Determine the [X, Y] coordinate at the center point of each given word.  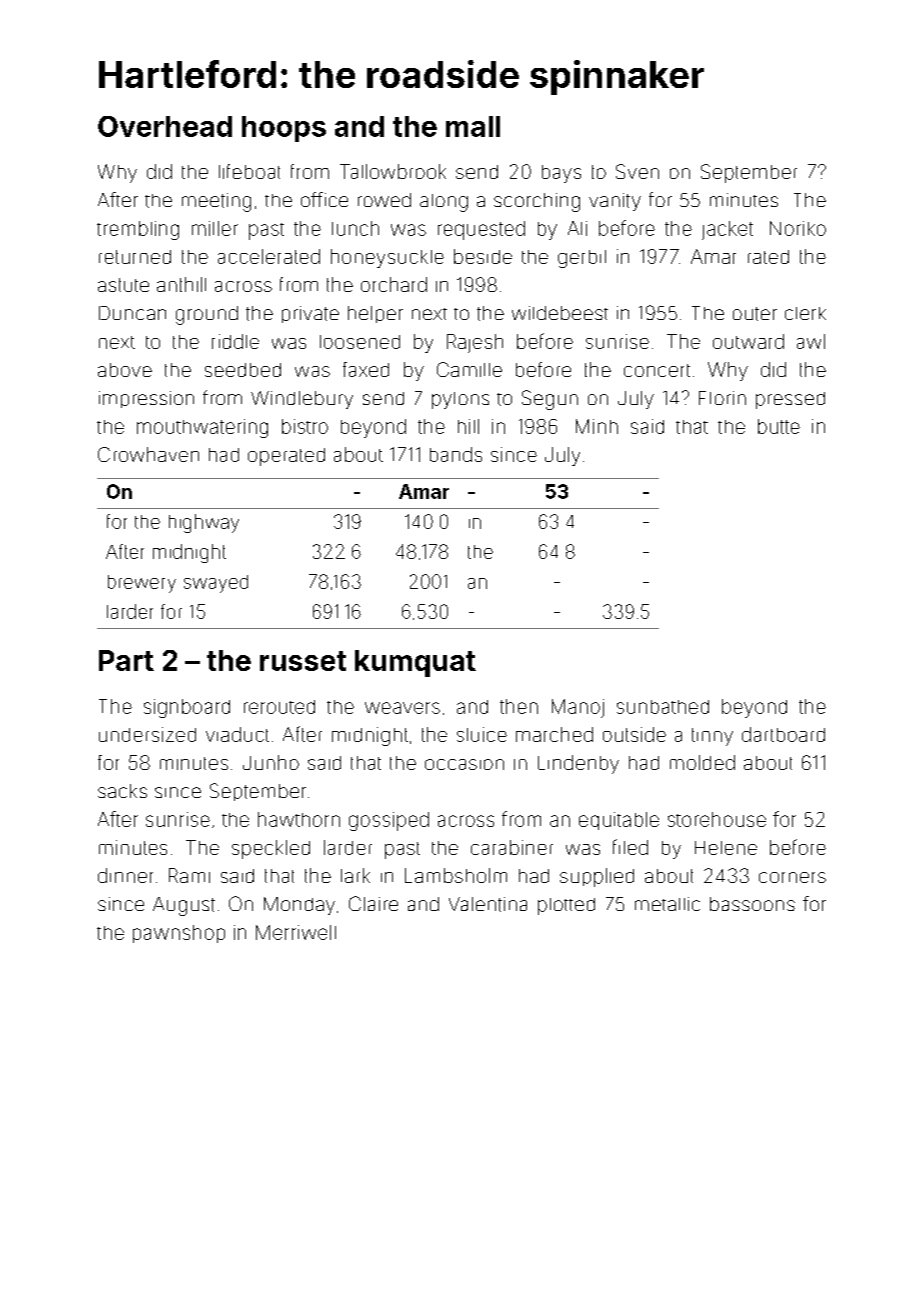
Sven [637, 171]
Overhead [165, 126]
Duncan [132, 313]
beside [483, 256]
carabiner [512, 847]
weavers [402, 708]
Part [126, 660]
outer [755, 314]
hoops [284, 129]
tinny [712, 737]
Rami [189, 875]
